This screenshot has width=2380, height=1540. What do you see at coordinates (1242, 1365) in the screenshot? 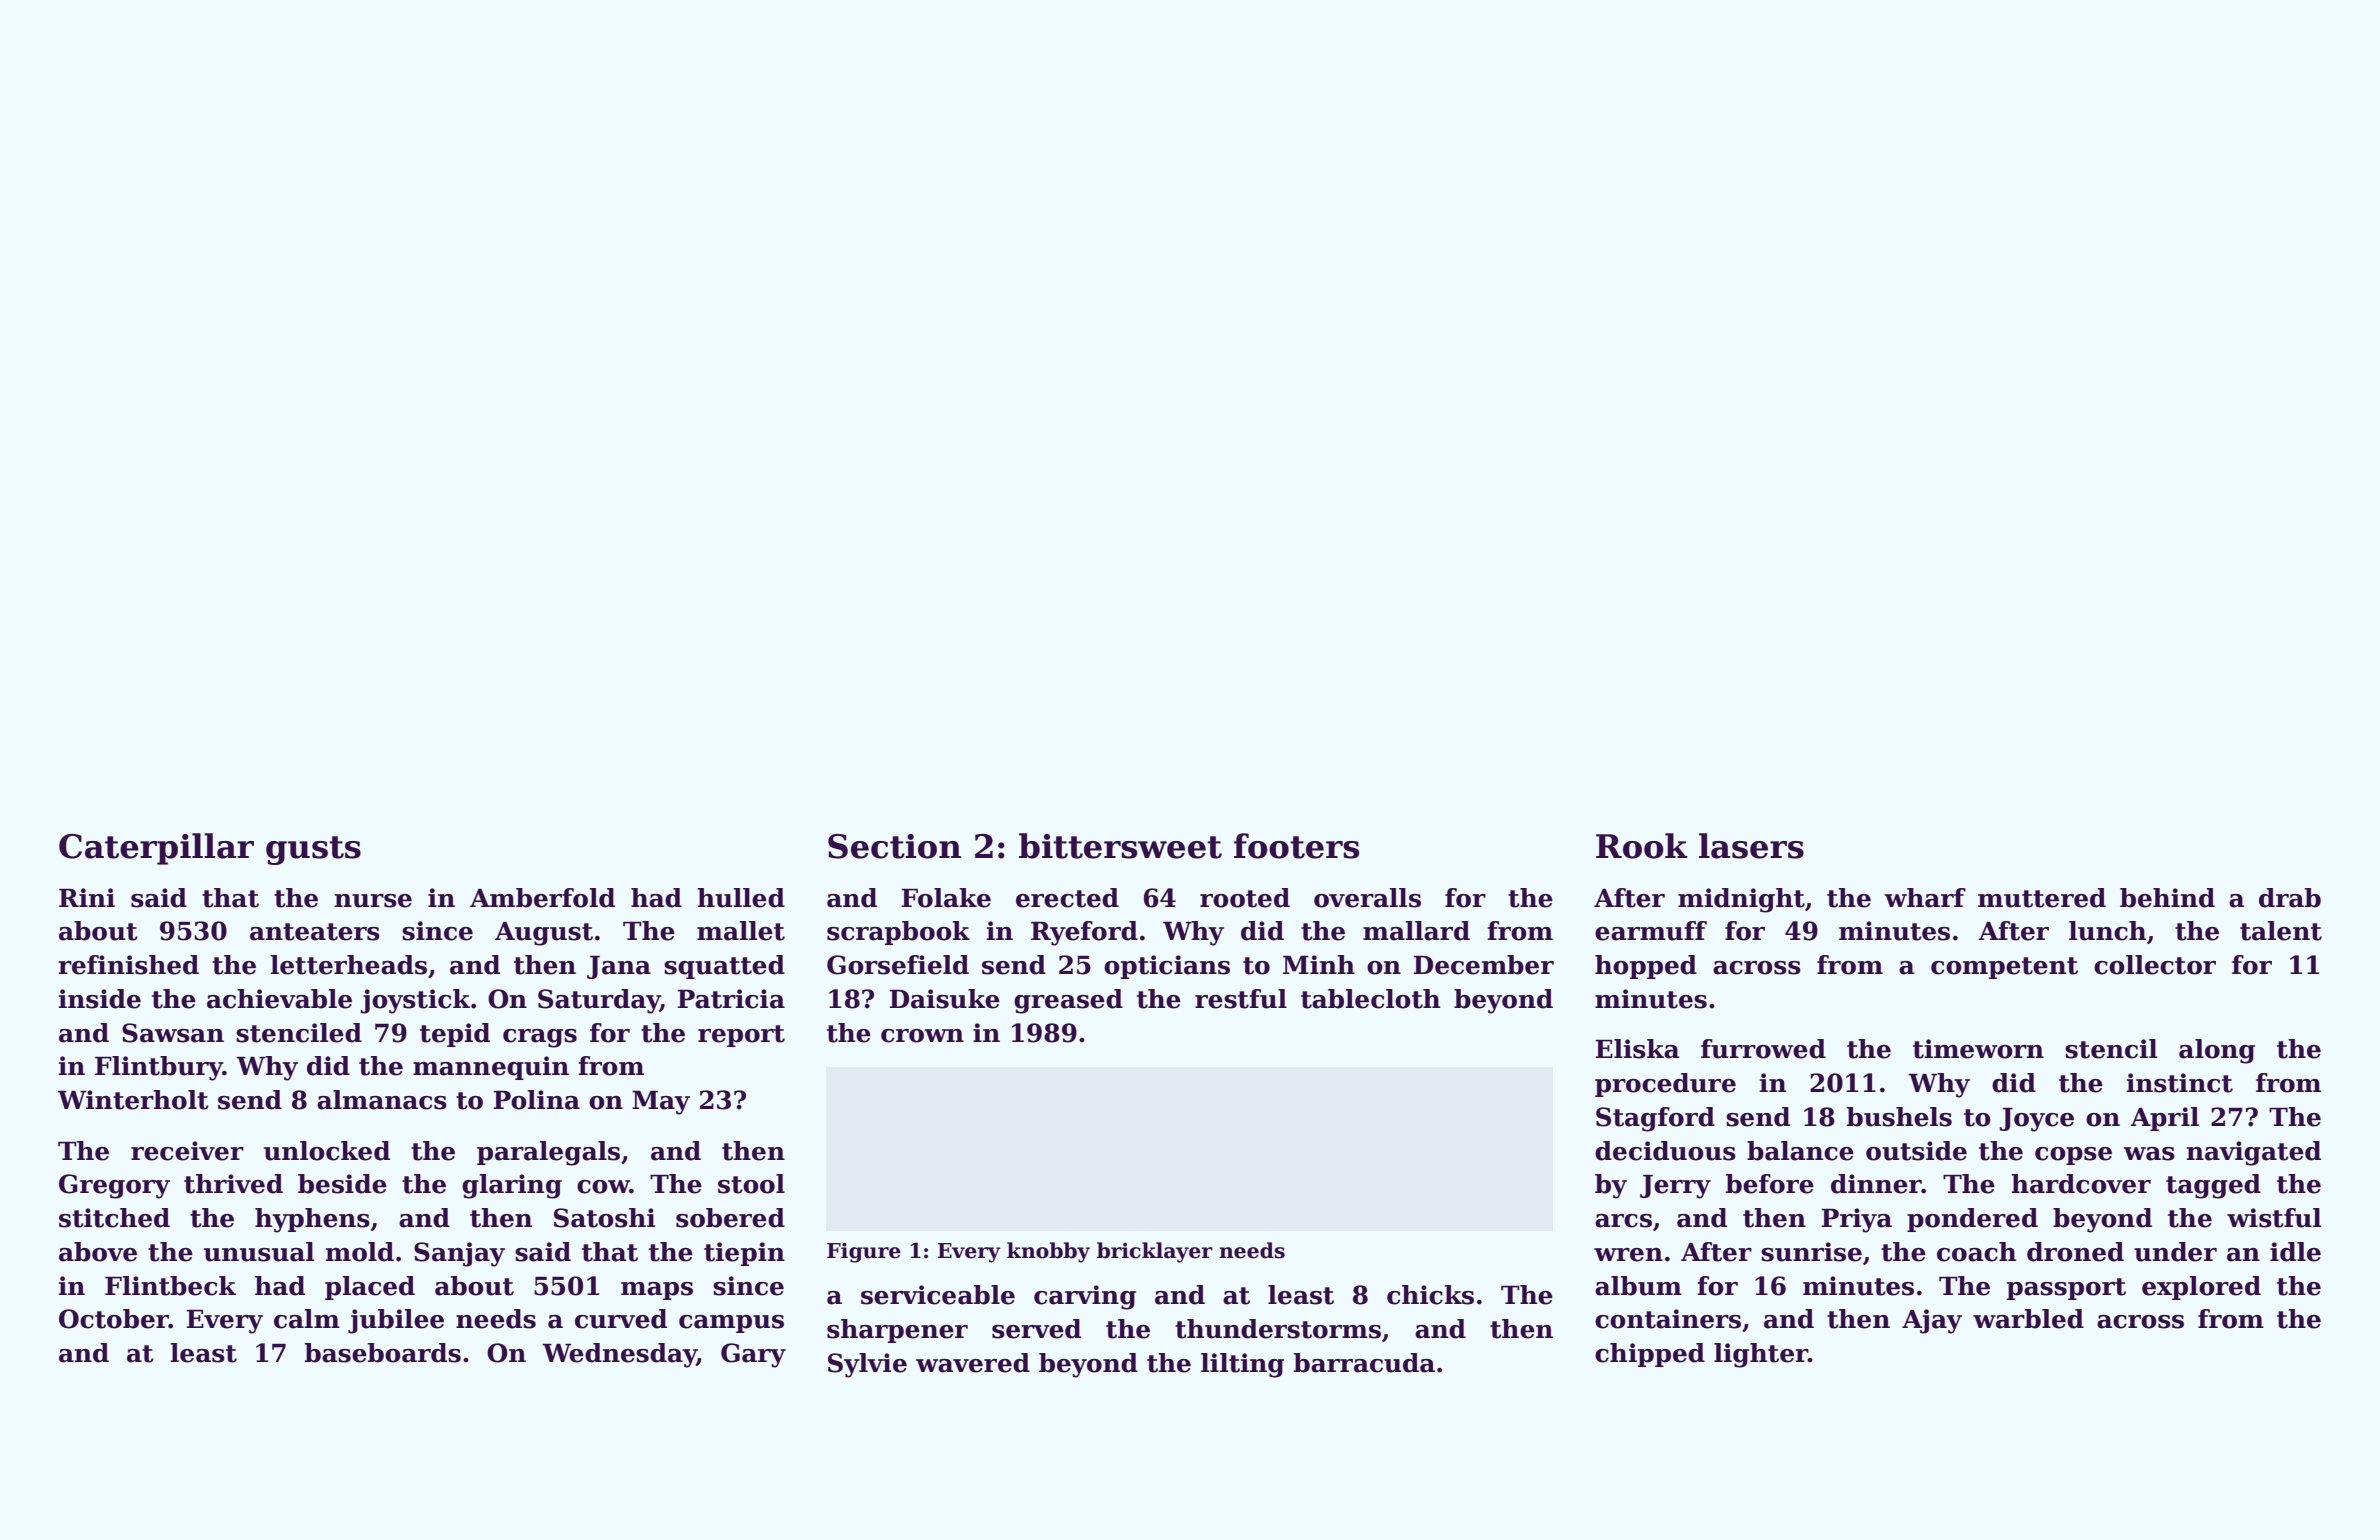
I see `lilting` at bounding box center [1242, 1365].
